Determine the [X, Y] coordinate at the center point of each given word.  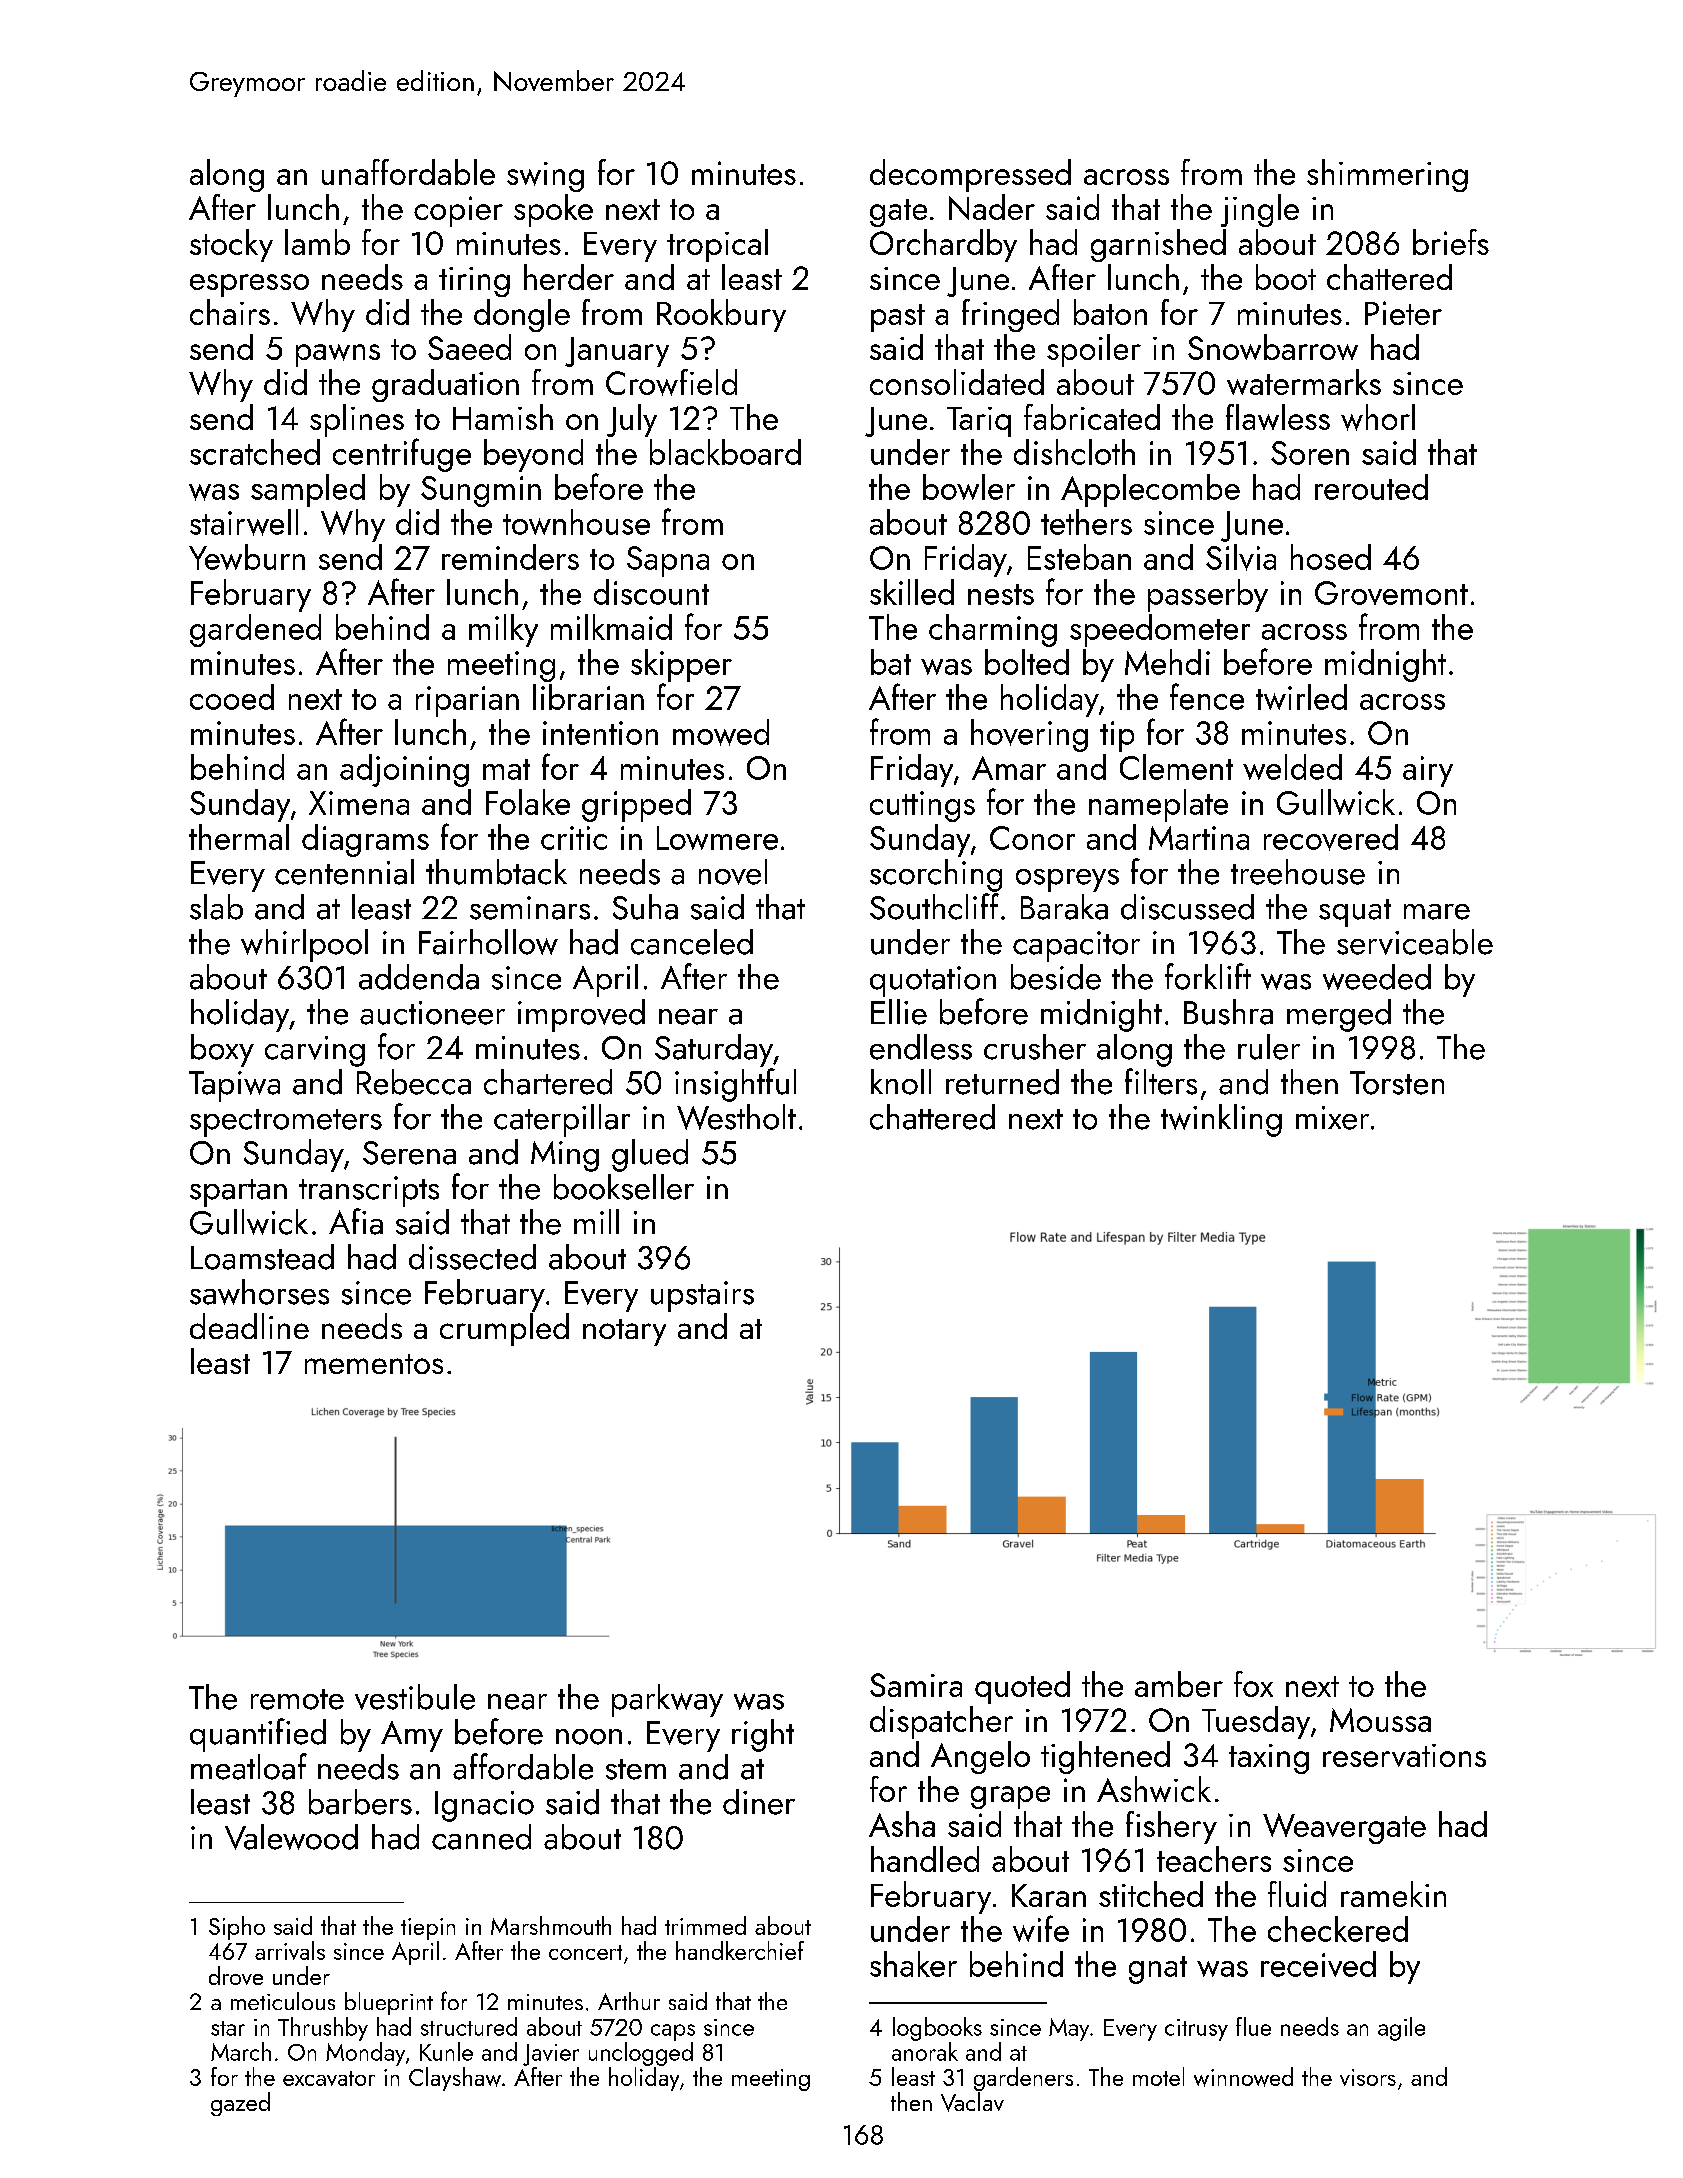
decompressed [970, 175]
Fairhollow [488, 942]
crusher [1035, 1047]
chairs [230, 312]
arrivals [290, 1950]
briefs [1451, 242]
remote [297, 1699]
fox [1253, 1684]
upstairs [702, 1296]
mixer [1332, 1118]
